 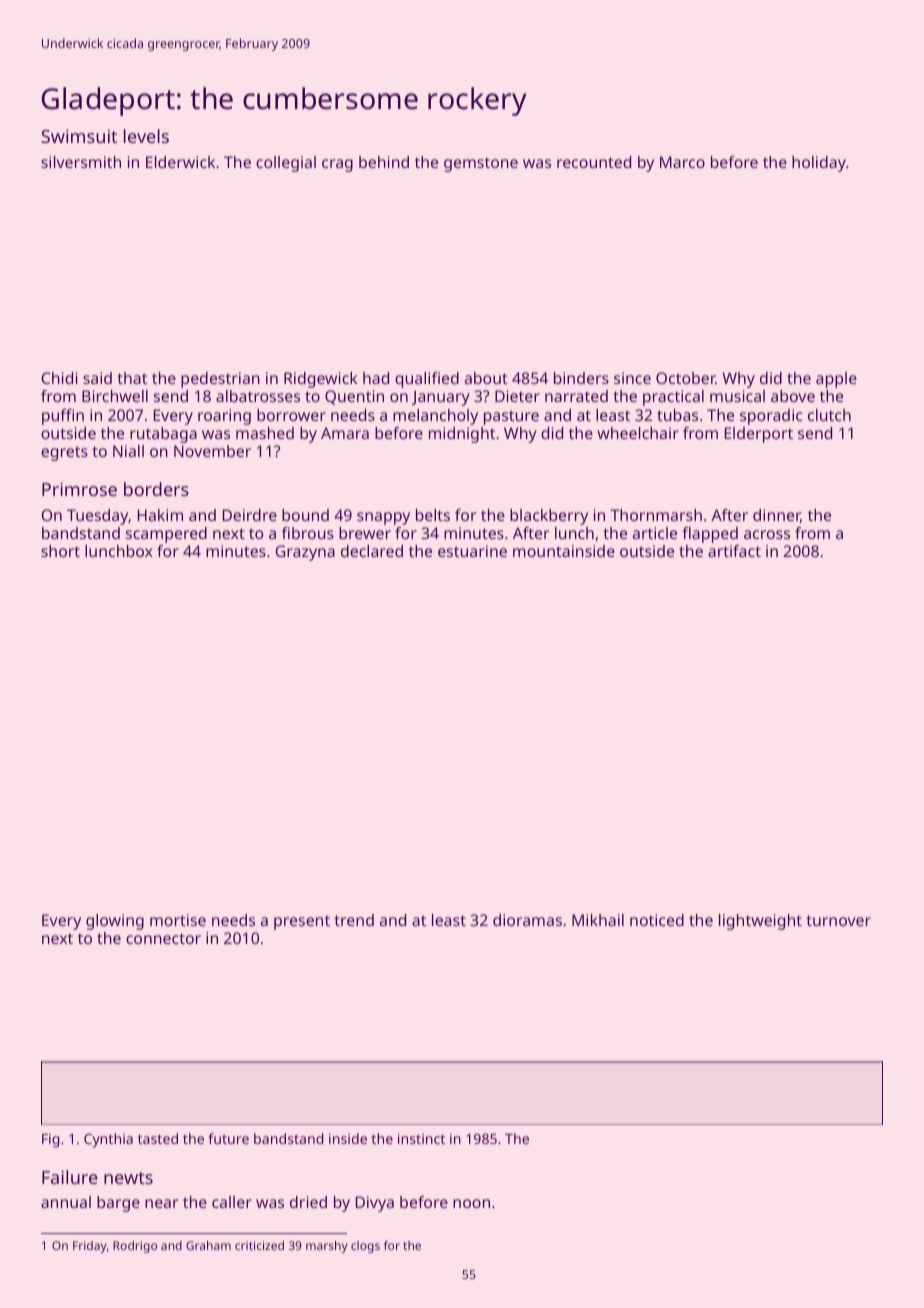 I want to click on noon, so click(x=471, y=1203).
